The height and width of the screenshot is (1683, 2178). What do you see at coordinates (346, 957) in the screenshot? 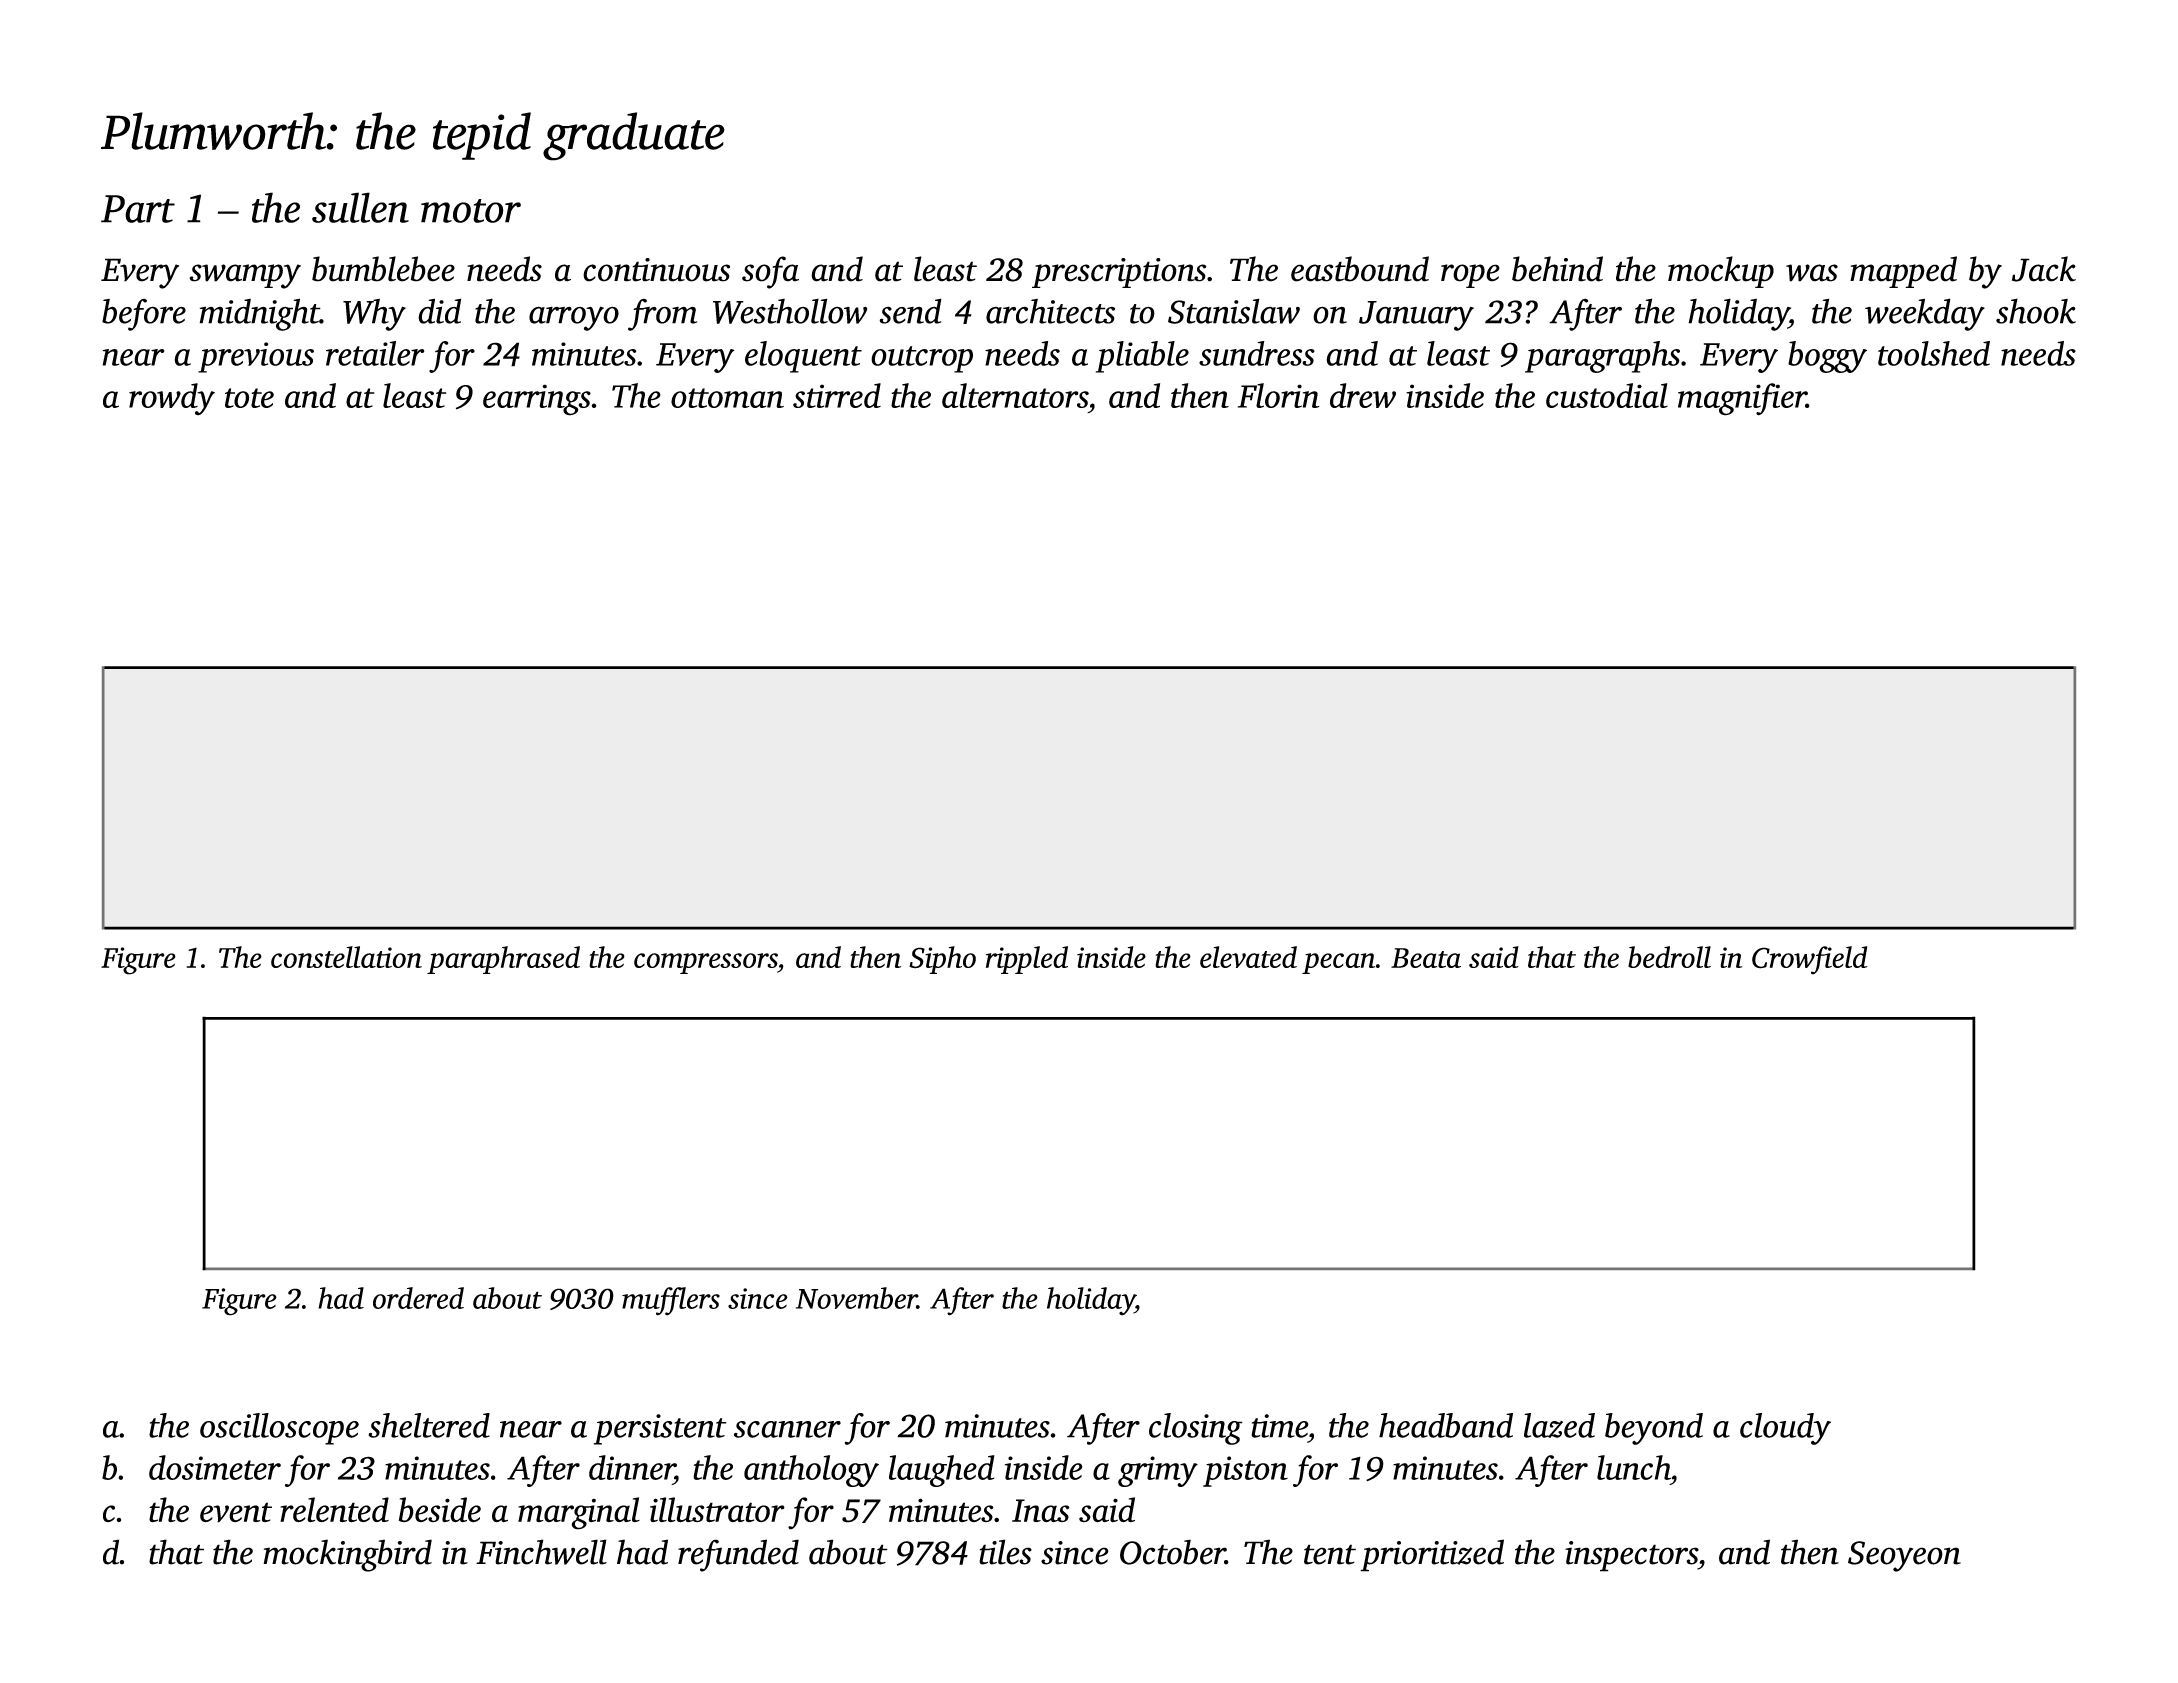
I see `constellation` at bounding box center [346, 957].
